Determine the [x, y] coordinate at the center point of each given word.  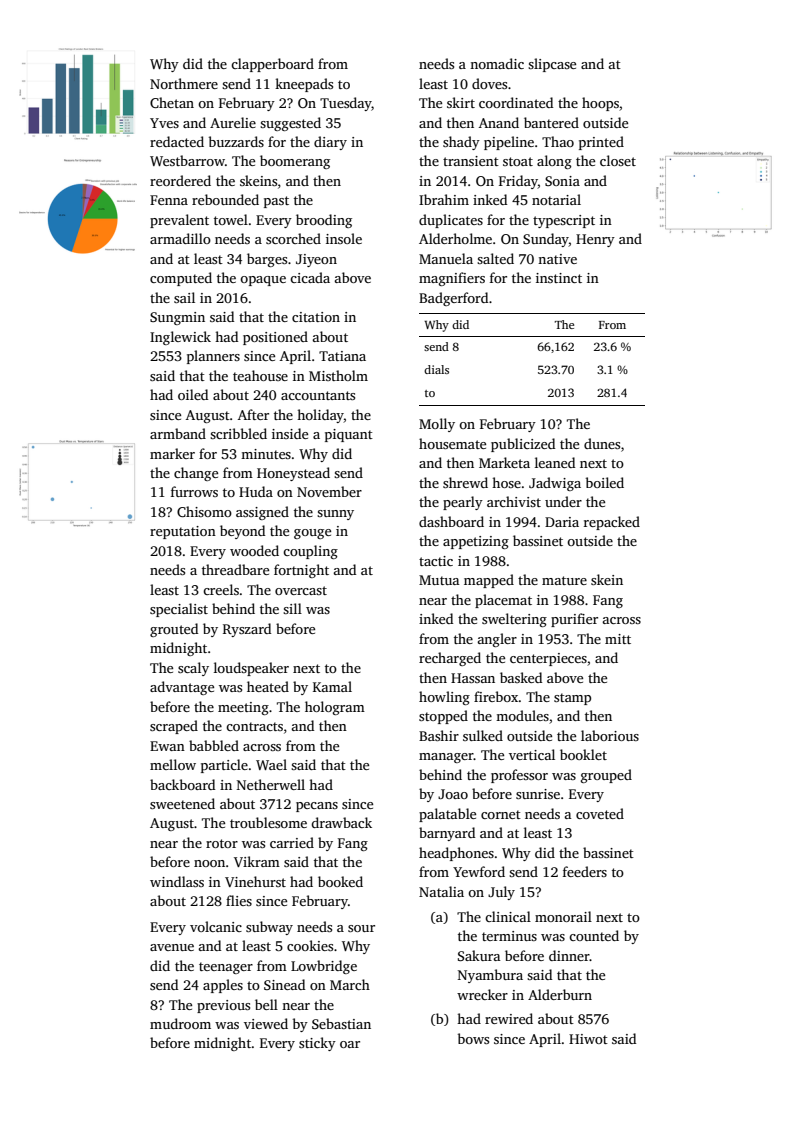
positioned [275, 338]
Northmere [184, 83]
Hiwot [588, 1039]
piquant [349, 435]
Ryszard [247, 630]
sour [361, 928]
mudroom [180, 1023]
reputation [183, 532]
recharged [450, 659]
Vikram [257, 861]
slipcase [552, 65]
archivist [514, 501]
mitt [618, 639]
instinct [559, 278]
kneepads [304, 85]
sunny [335, 515]
